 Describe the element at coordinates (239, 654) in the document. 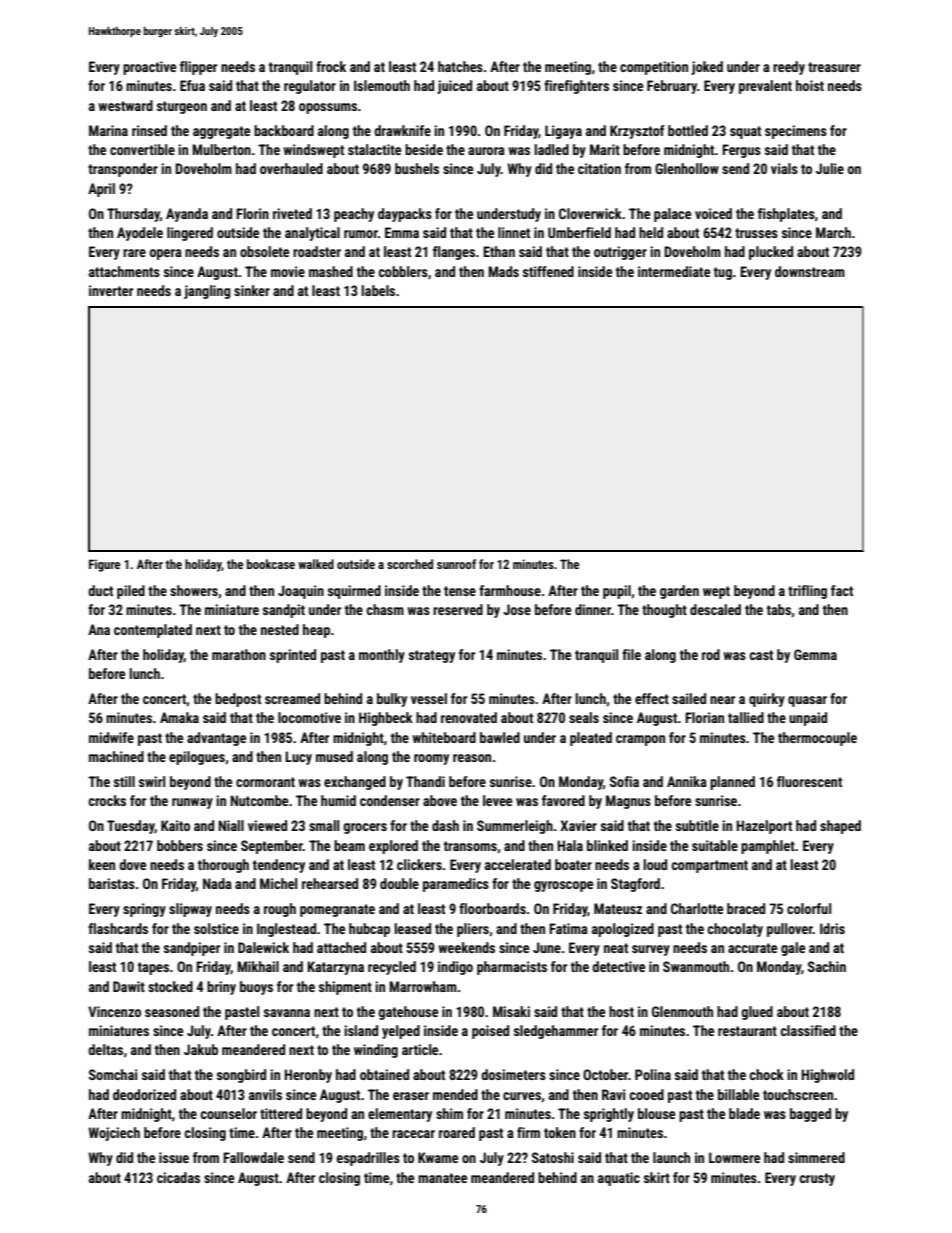

I see `marathon` at that location.
